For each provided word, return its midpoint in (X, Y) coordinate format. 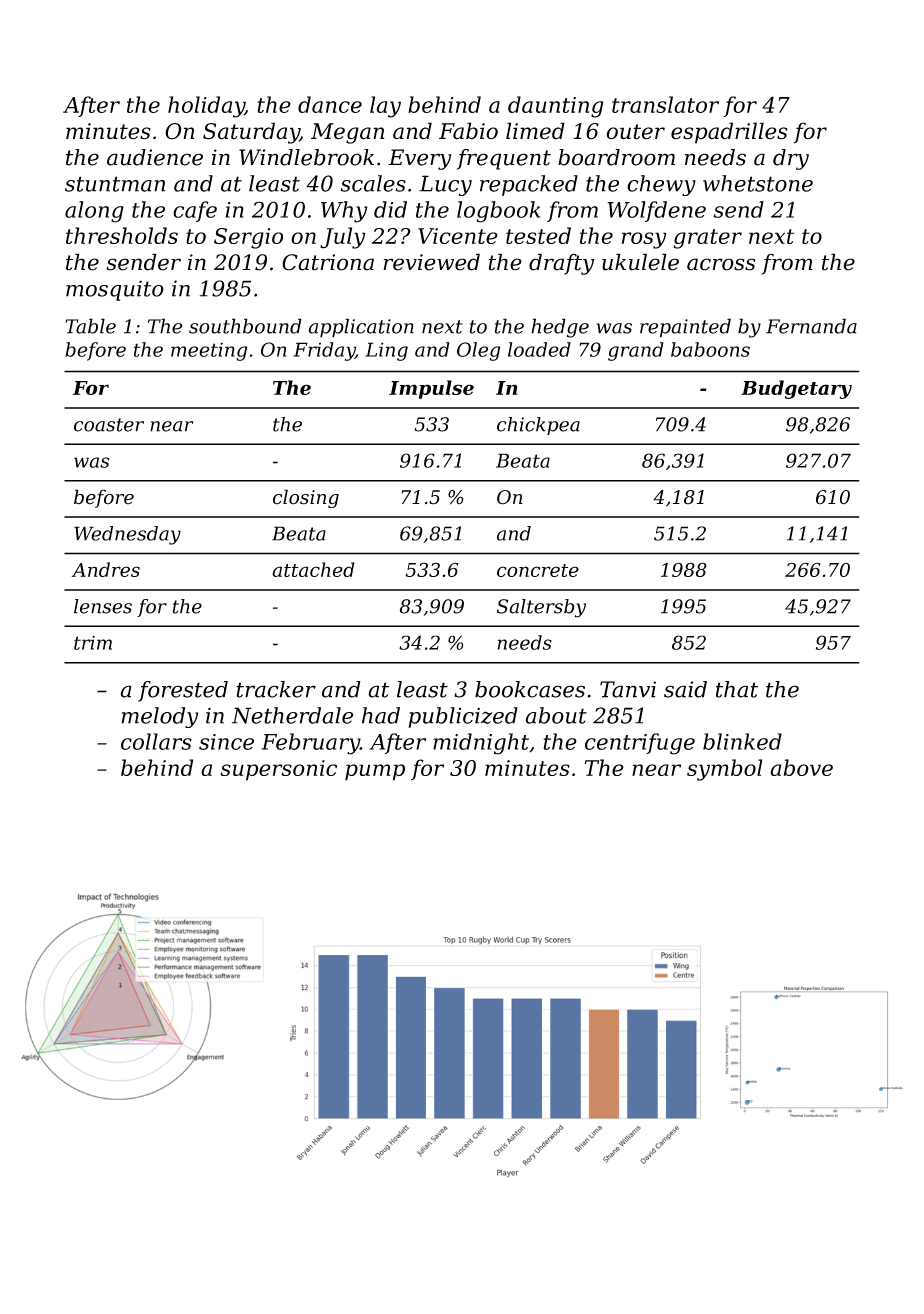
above (801, 767)
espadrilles (729, 133)
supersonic (278, 770)
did (390, 209)
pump (375, 772)
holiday (206, 107)
